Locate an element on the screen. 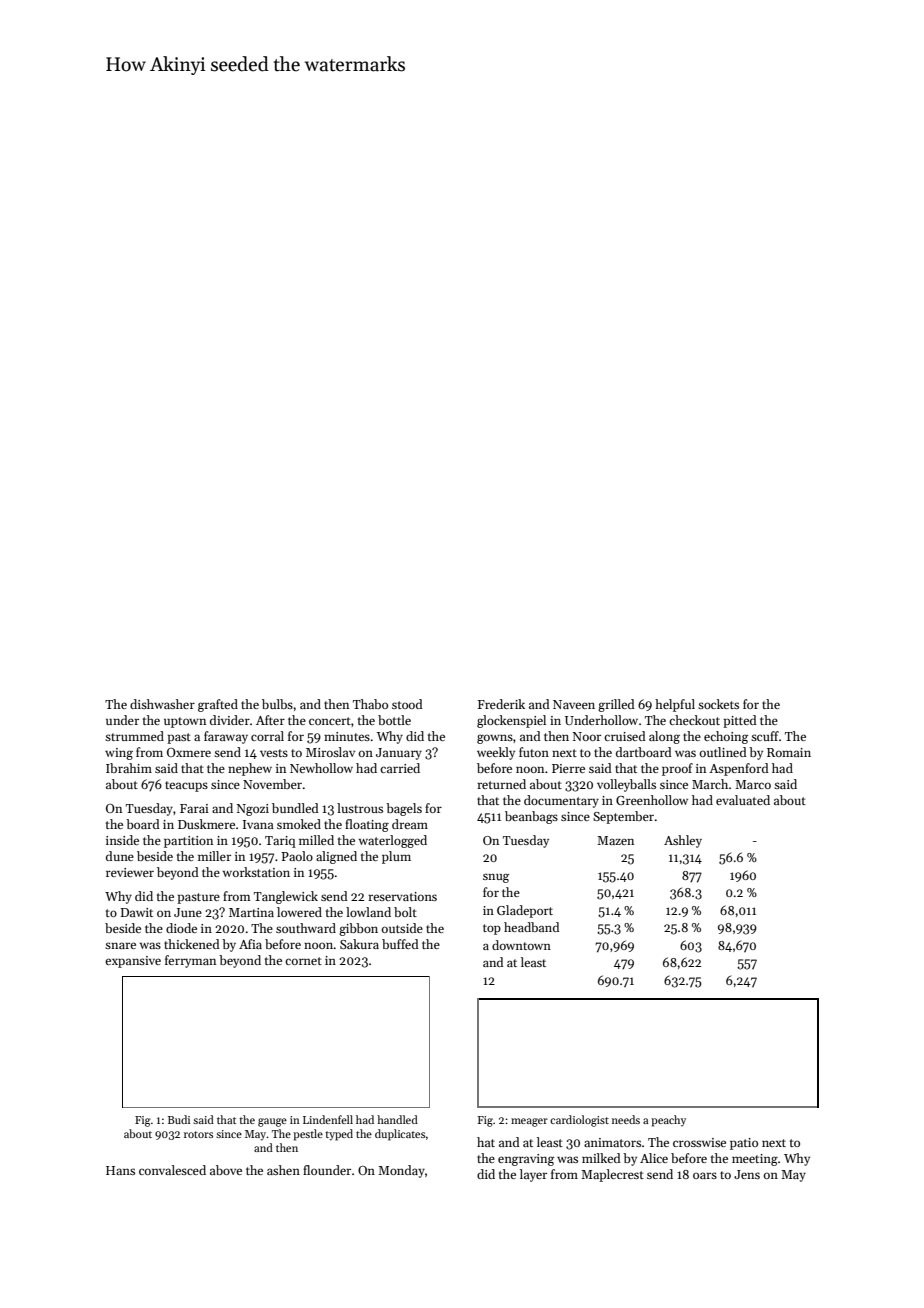 The image size is (924, 1308). Sakura is located at coordinates (359, 944).
